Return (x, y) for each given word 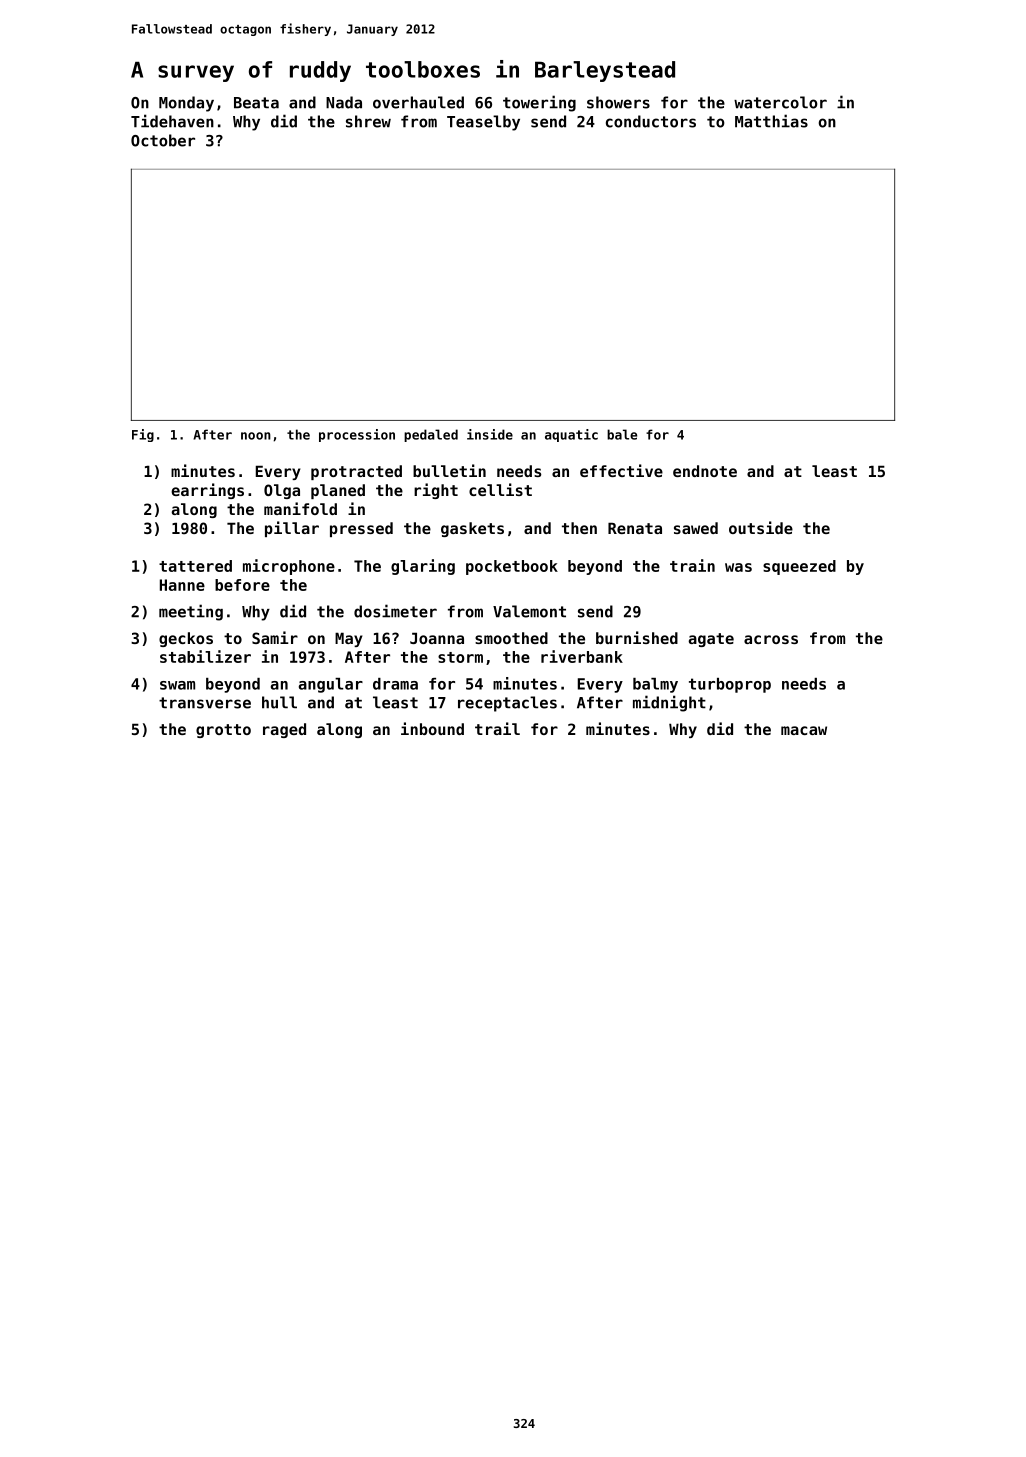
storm (460, 657)
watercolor (780, 102)
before (242, 585)
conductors (651, 121)
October (163, 140)
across (771, 639)
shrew (368, 121)
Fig (143, 435)
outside (761, 527)
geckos (186, 639)
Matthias (771, 121)
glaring (423, 567)
